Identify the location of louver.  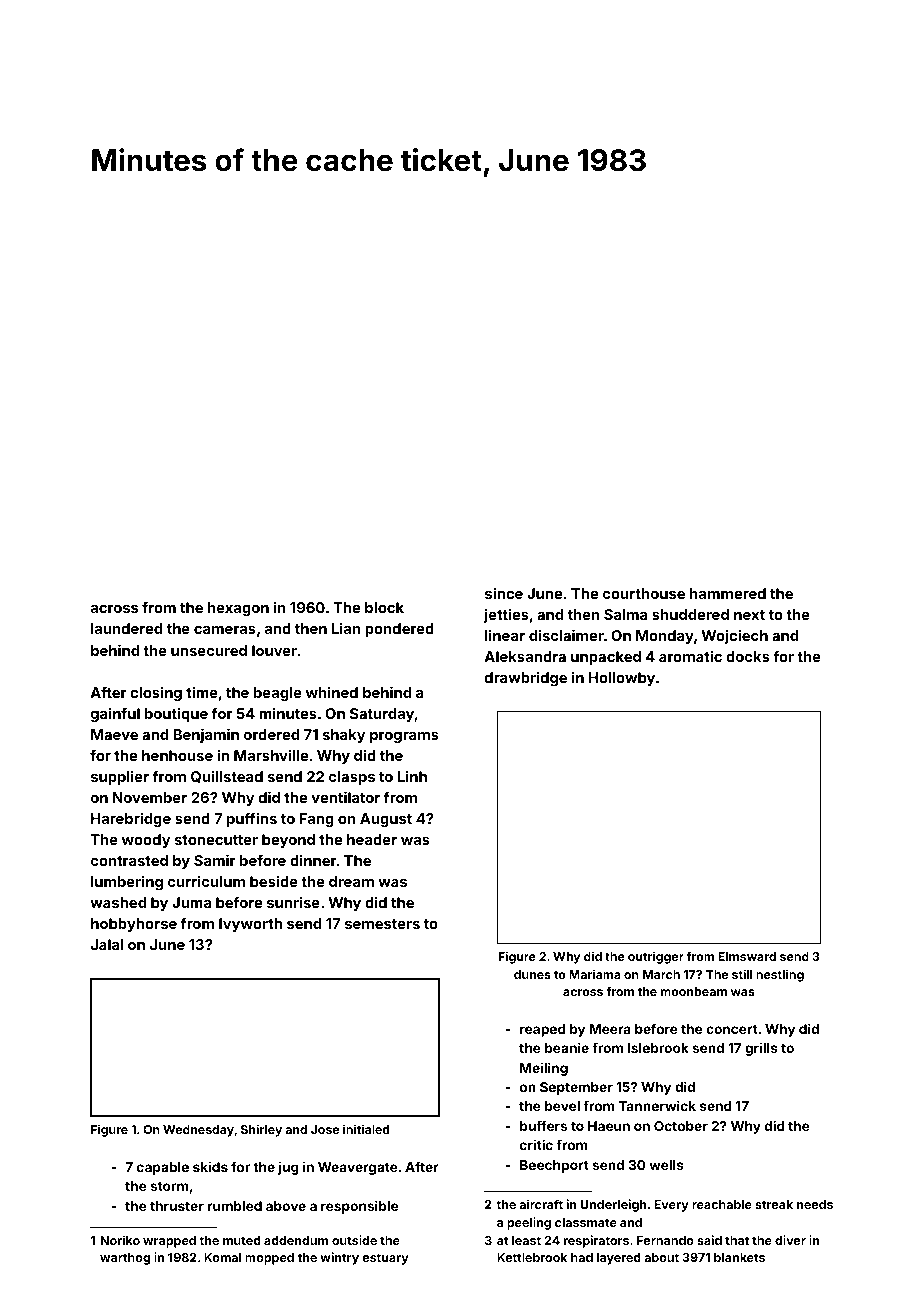
(274, 650).
